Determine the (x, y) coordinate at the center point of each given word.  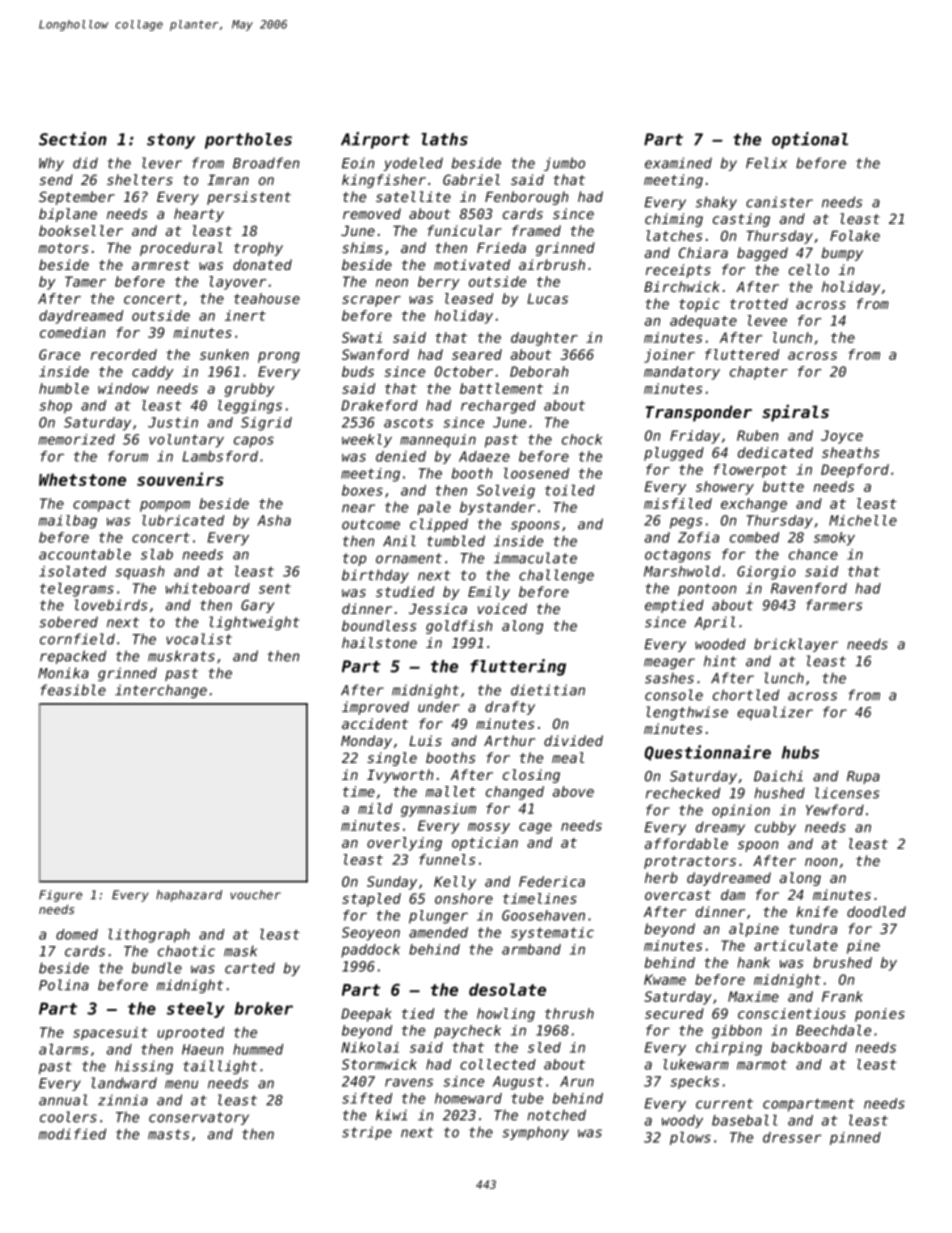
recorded (124, 354)
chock (582, 439)
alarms (64, 1049)
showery (725, 488)
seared (477, 354)
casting (741, 220)
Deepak (366, 1015)
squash (139, 573)
